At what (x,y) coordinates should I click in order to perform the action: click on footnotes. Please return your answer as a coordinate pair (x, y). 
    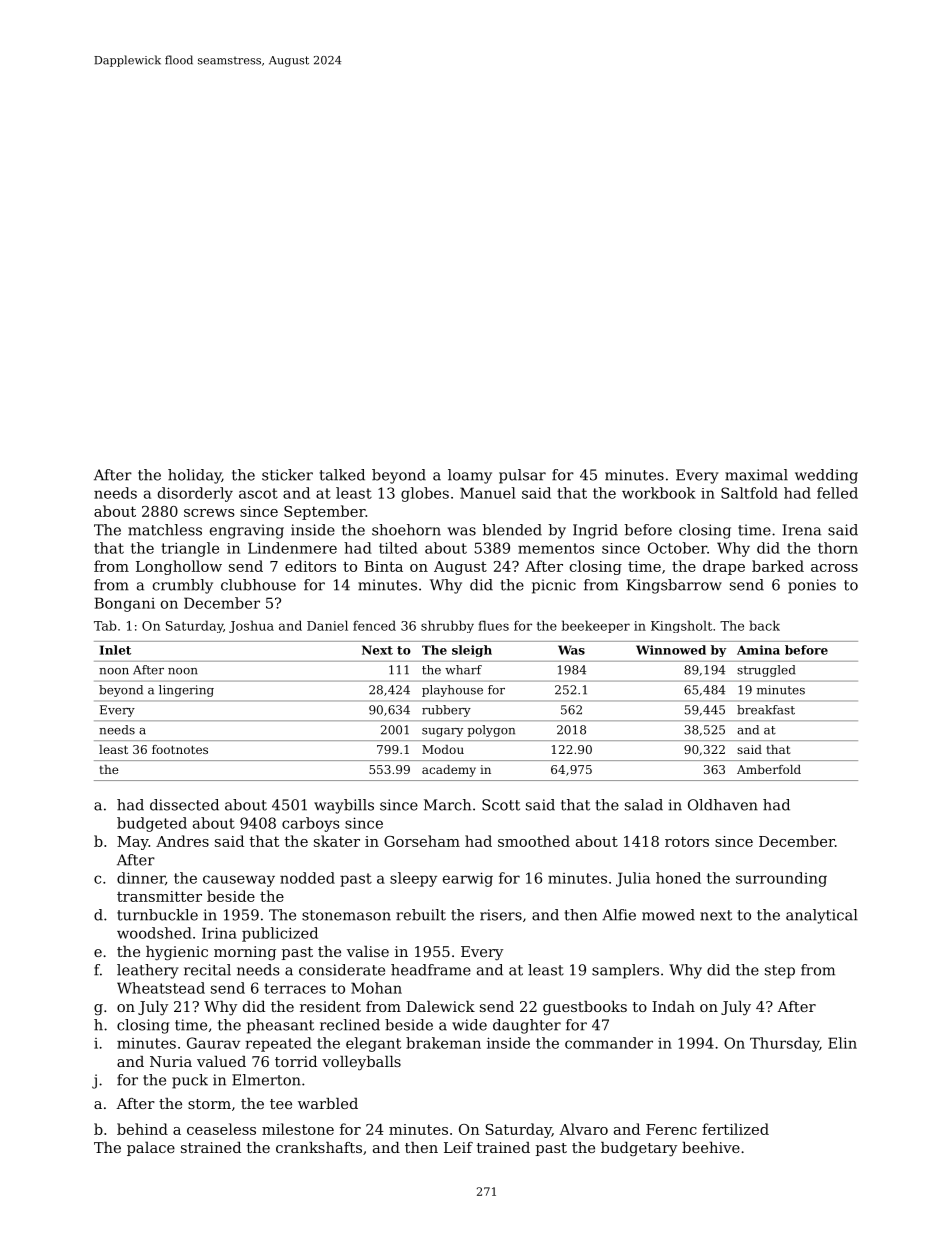
    Looking at the image, I should click on (180, 749).
